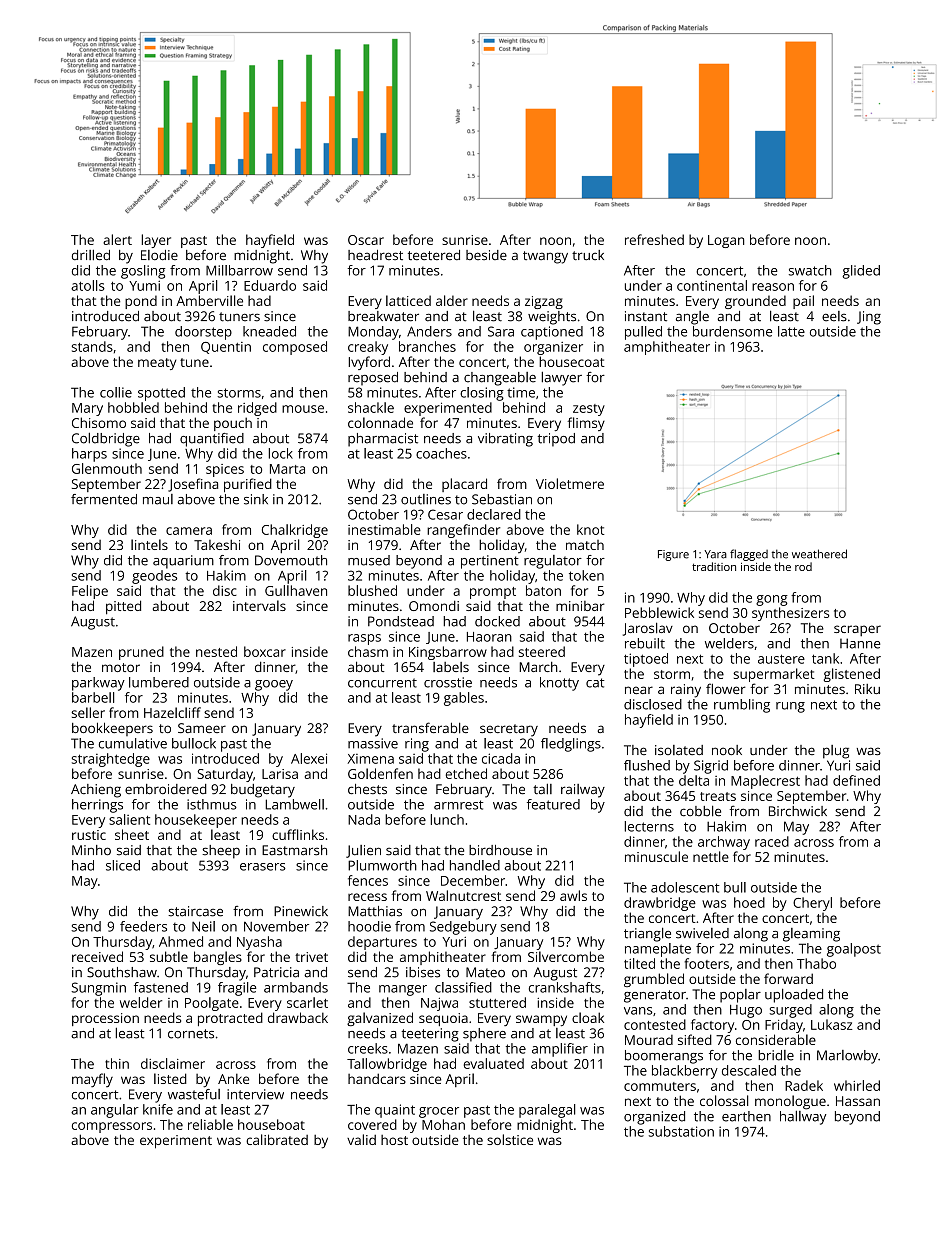 The image size is (952, 1233). I want to click on solstice, so click(510, 1139).
